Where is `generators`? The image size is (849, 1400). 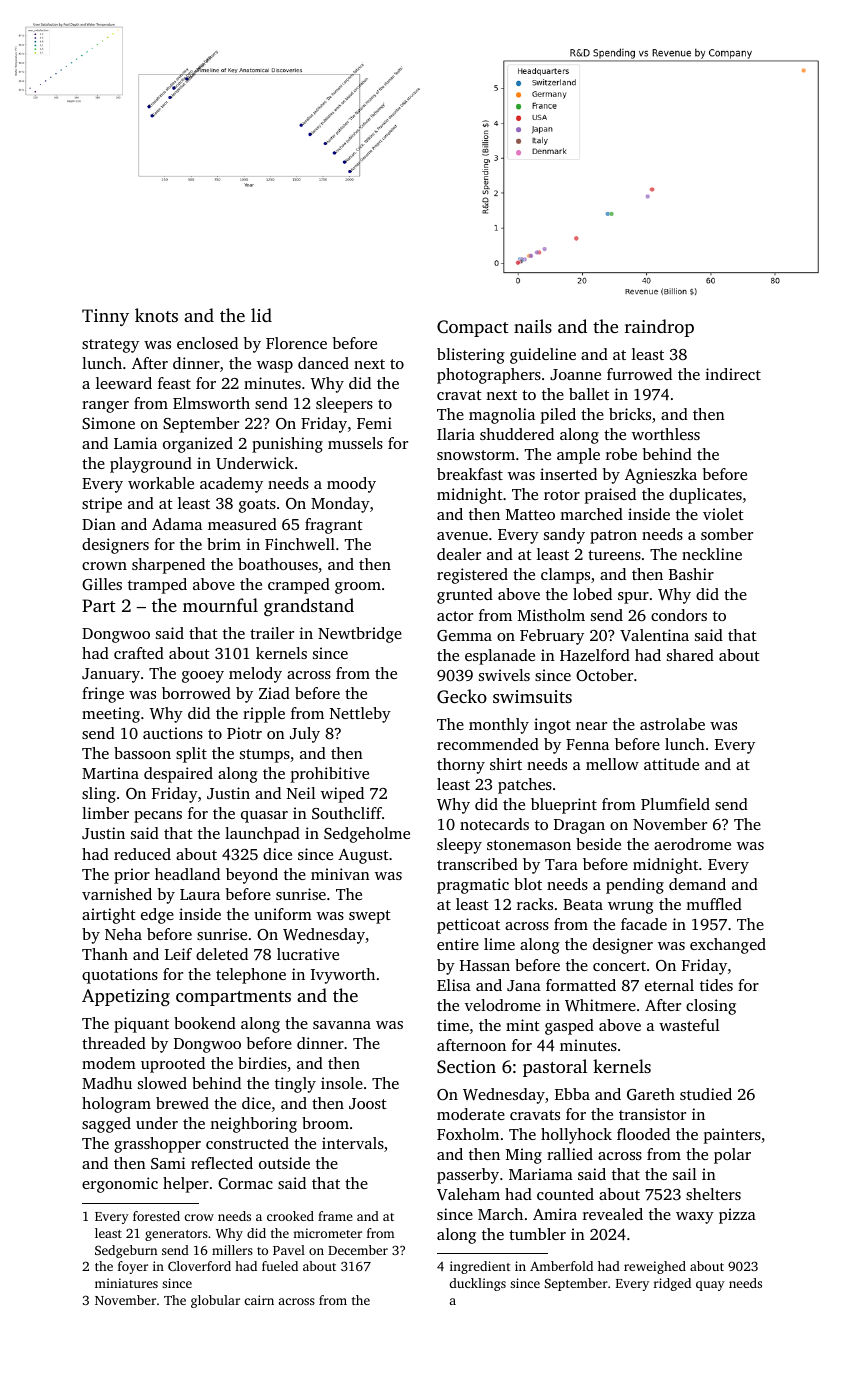 generators is located at coordinates (176, 1235).
